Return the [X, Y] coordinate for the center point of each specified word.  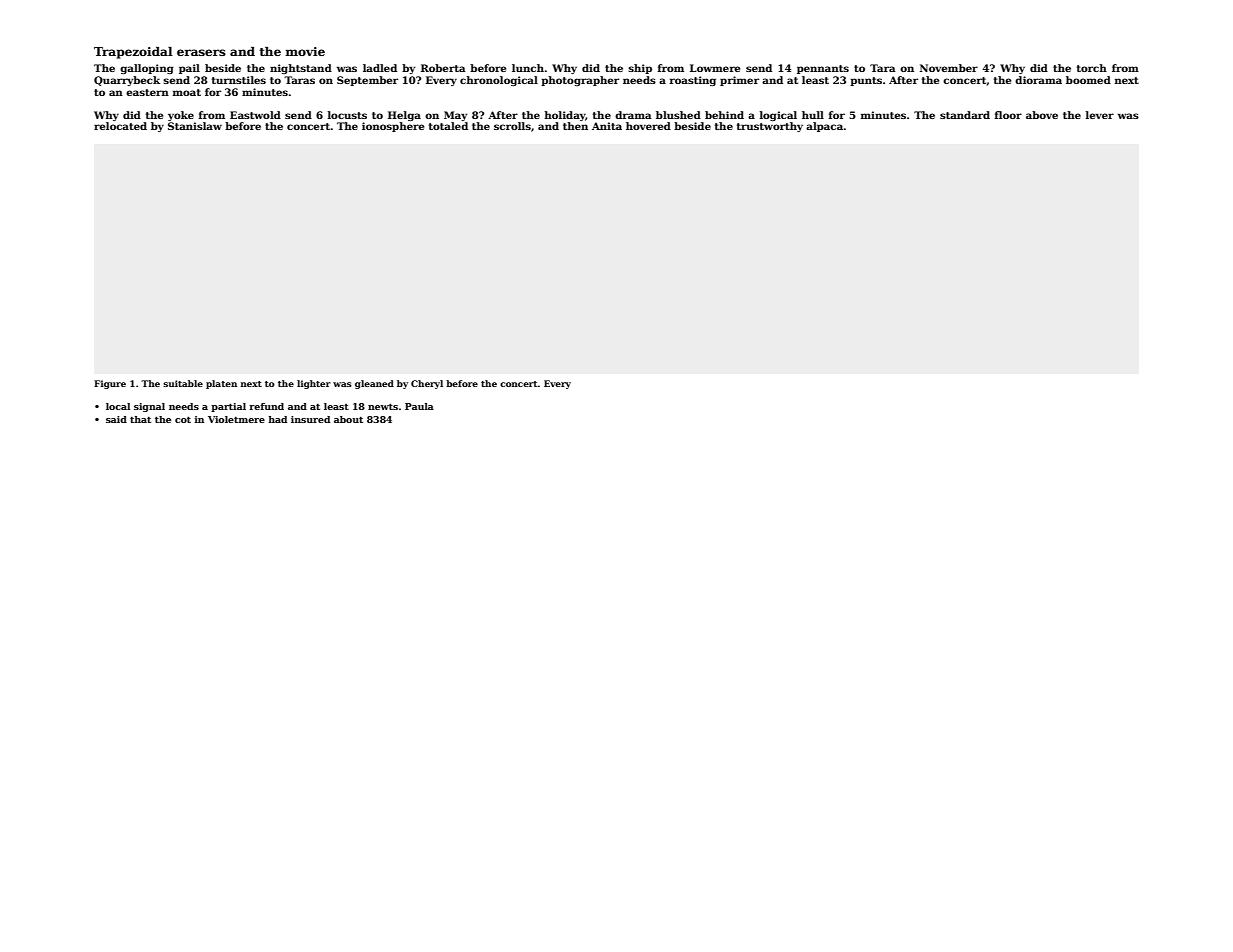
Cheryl [427, 384]
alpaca [824, 127]
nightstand [301, 69]
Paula [419, 406]
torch [1092, 68]
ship [640, 69]
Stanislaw [195, 126]
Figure [110, 384]
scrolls [512, 126]
